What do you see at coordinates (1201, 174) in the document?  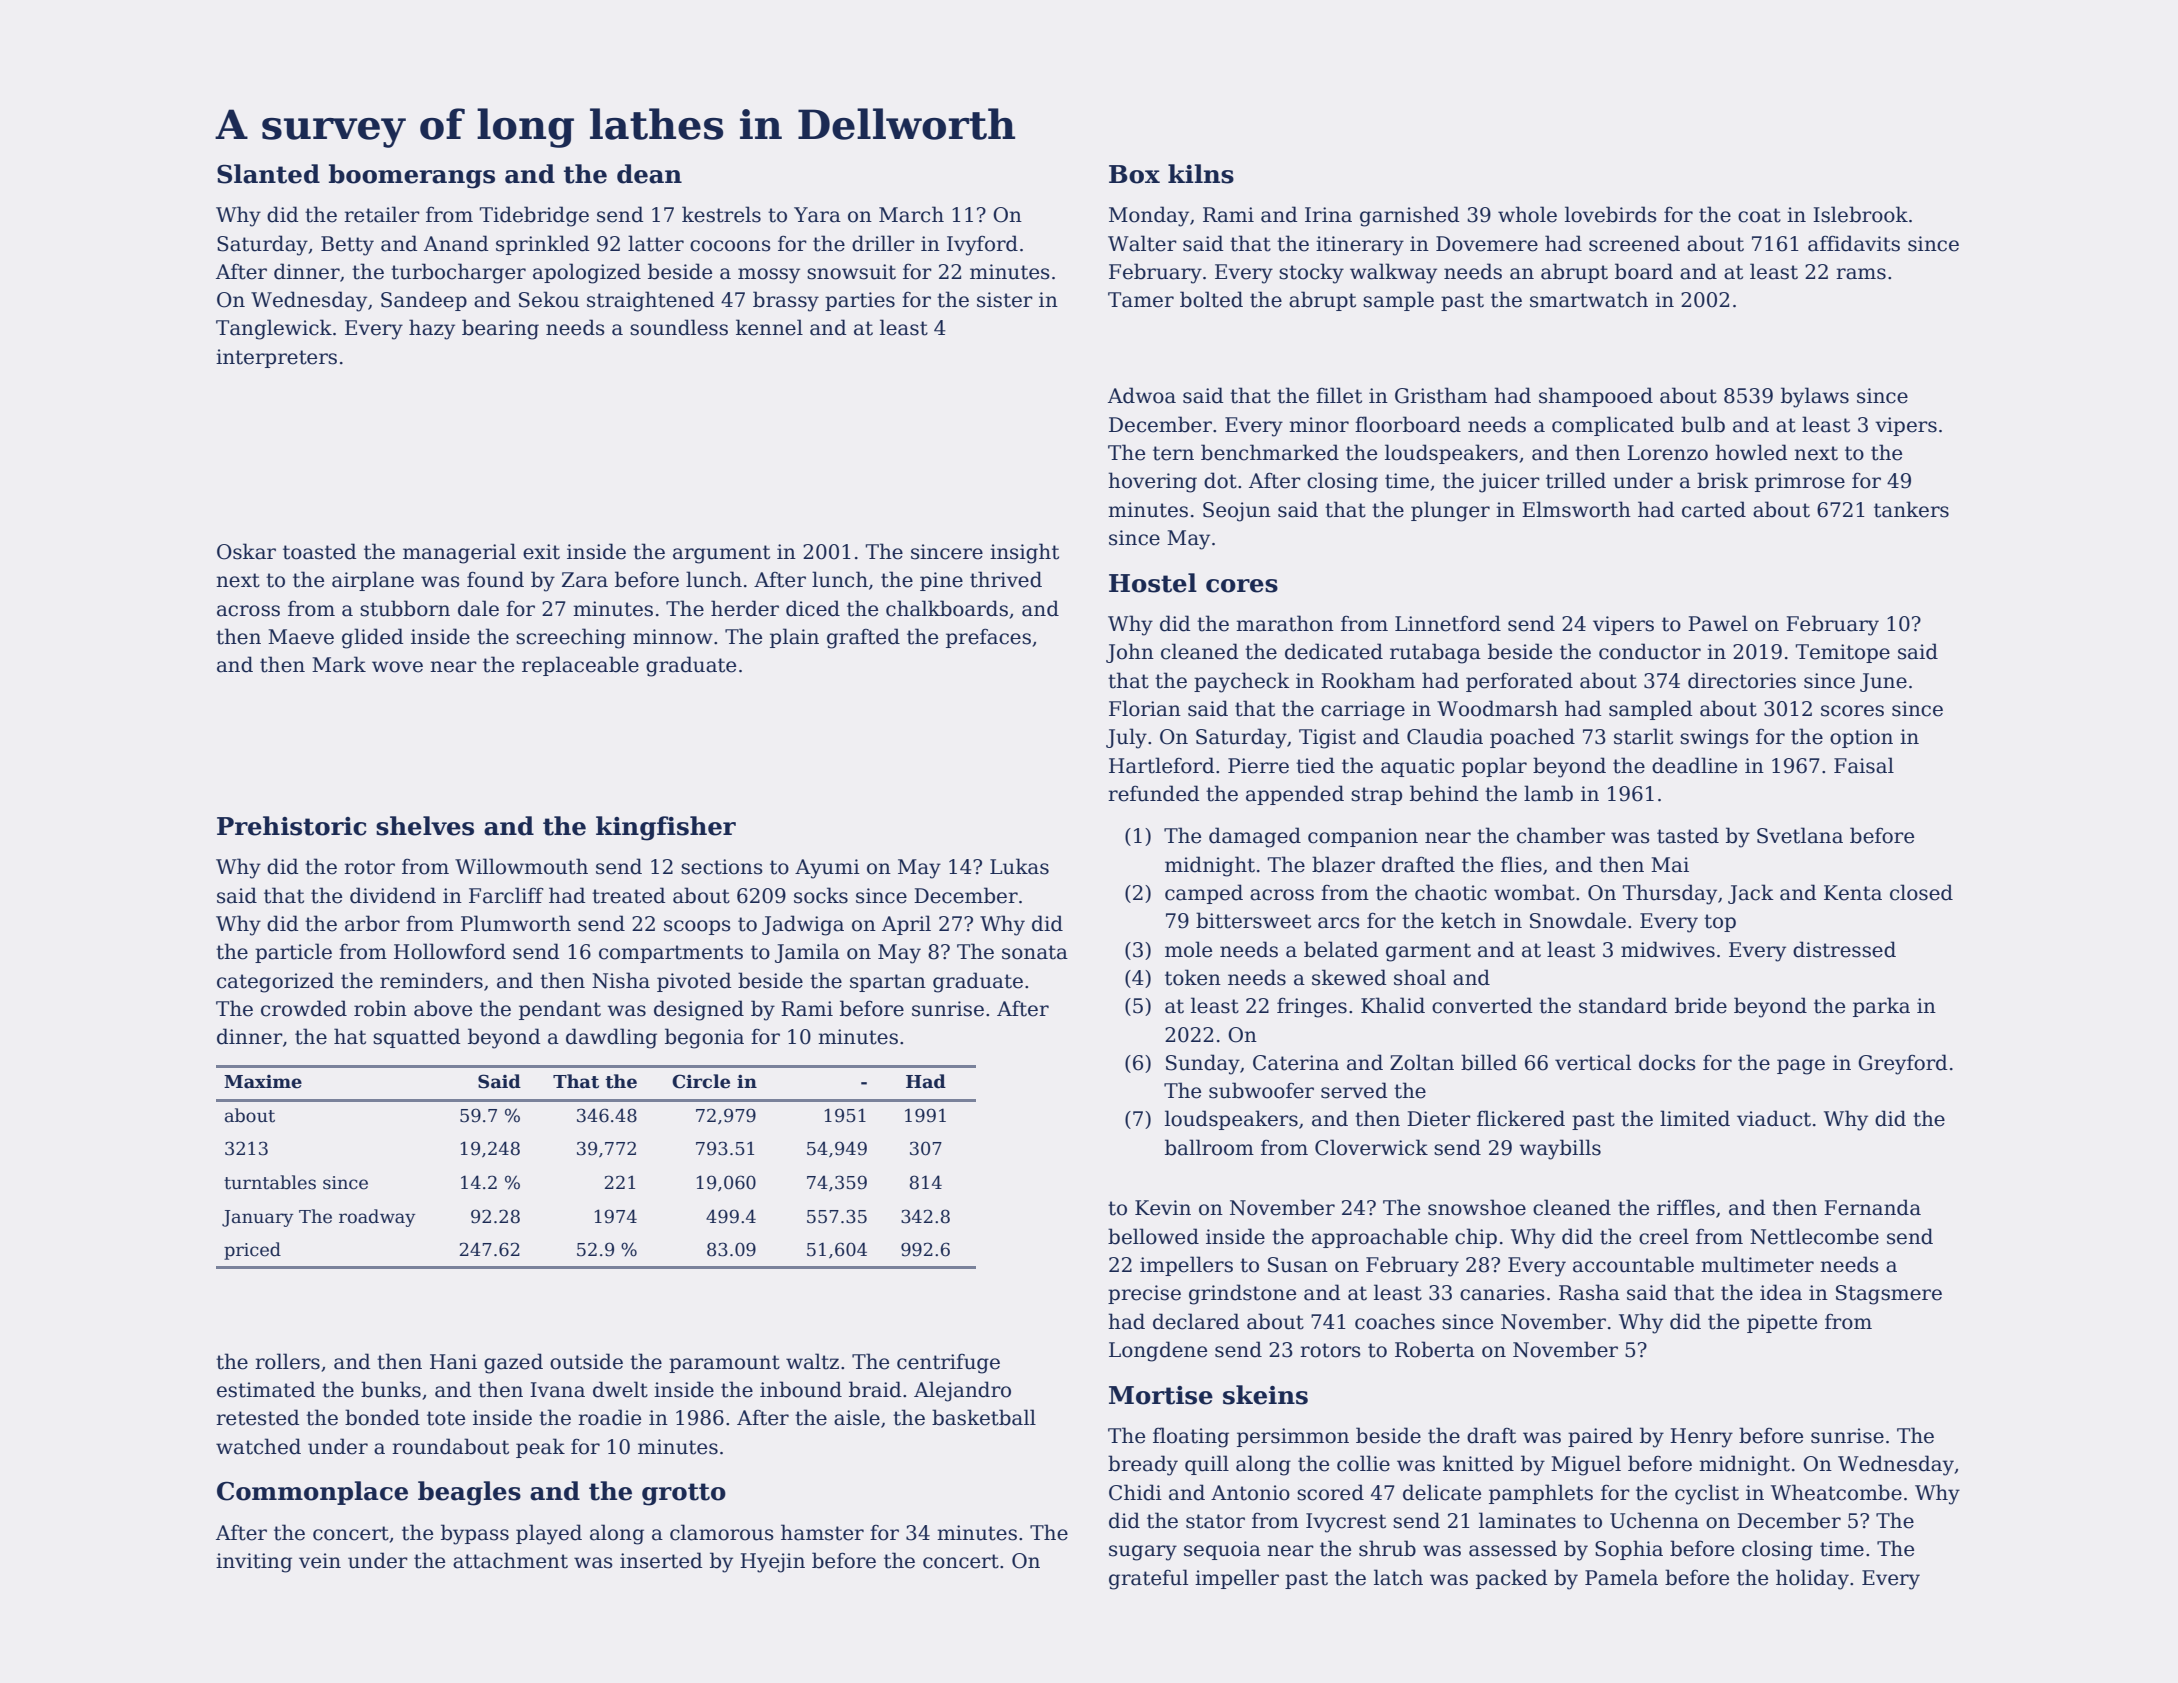 I see `kilns` at bounding box center [1201, 174].
